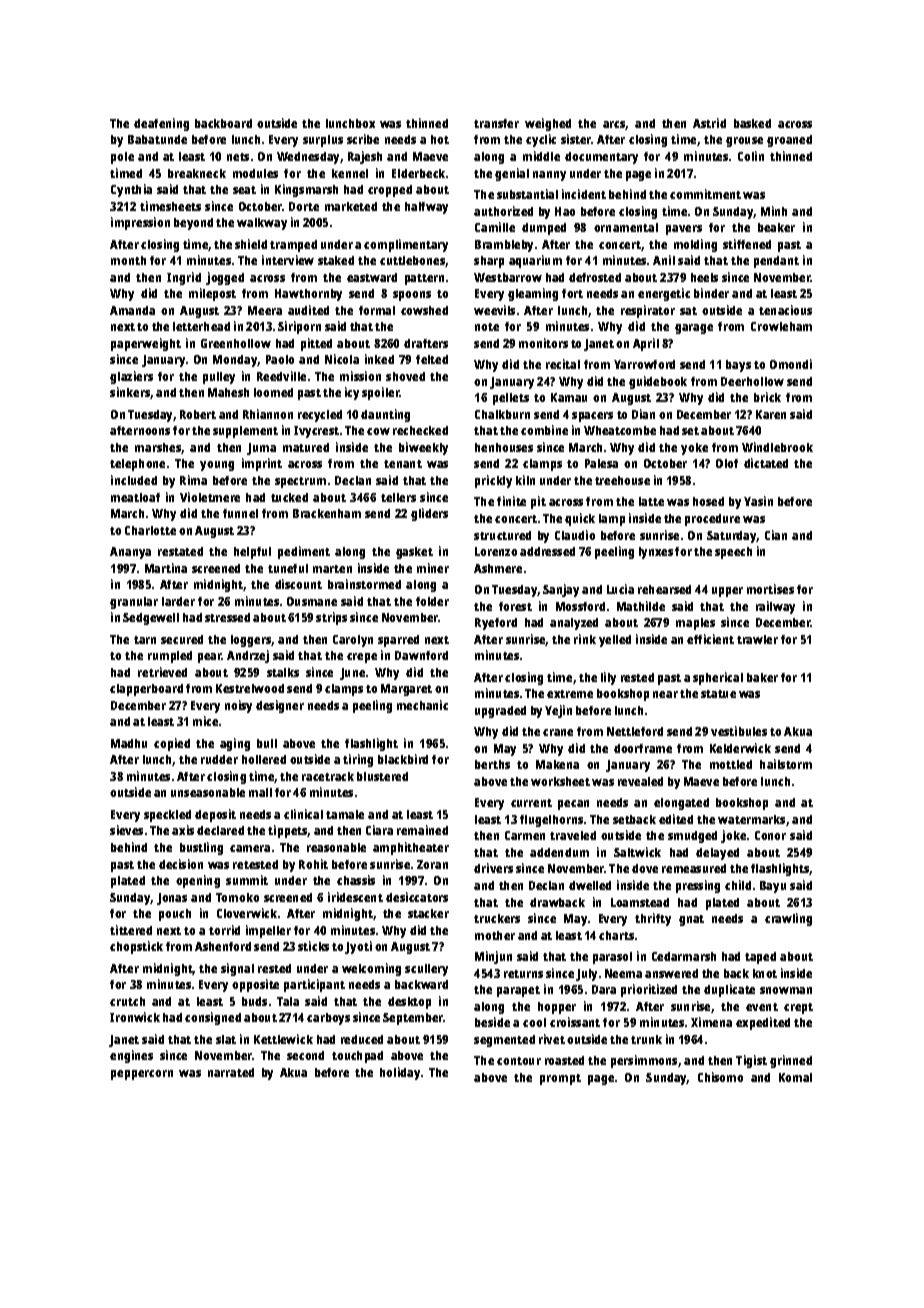  I want to click on iridescent, so click(355, 897).
